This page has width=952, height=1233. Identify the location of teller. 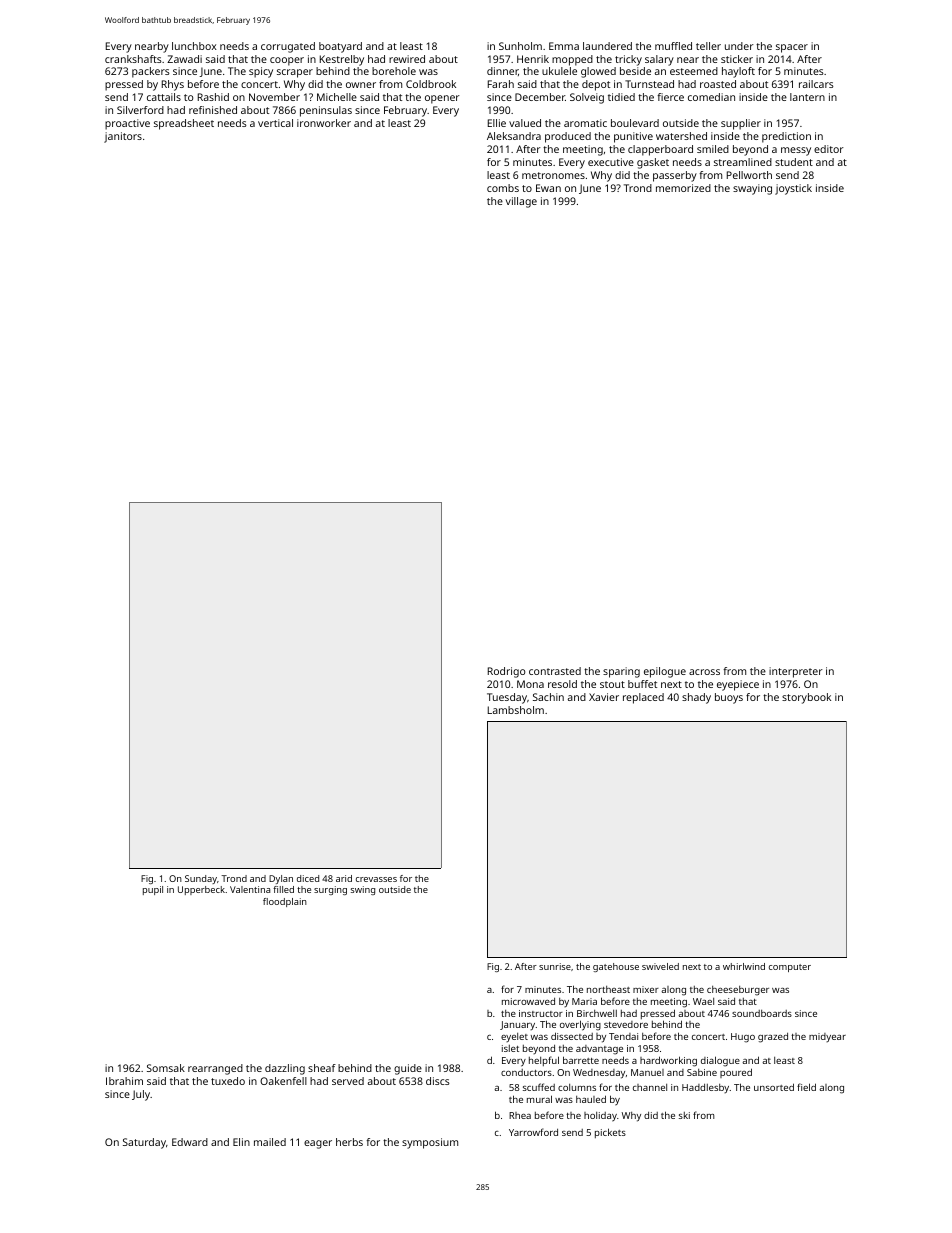
(708, 46).
